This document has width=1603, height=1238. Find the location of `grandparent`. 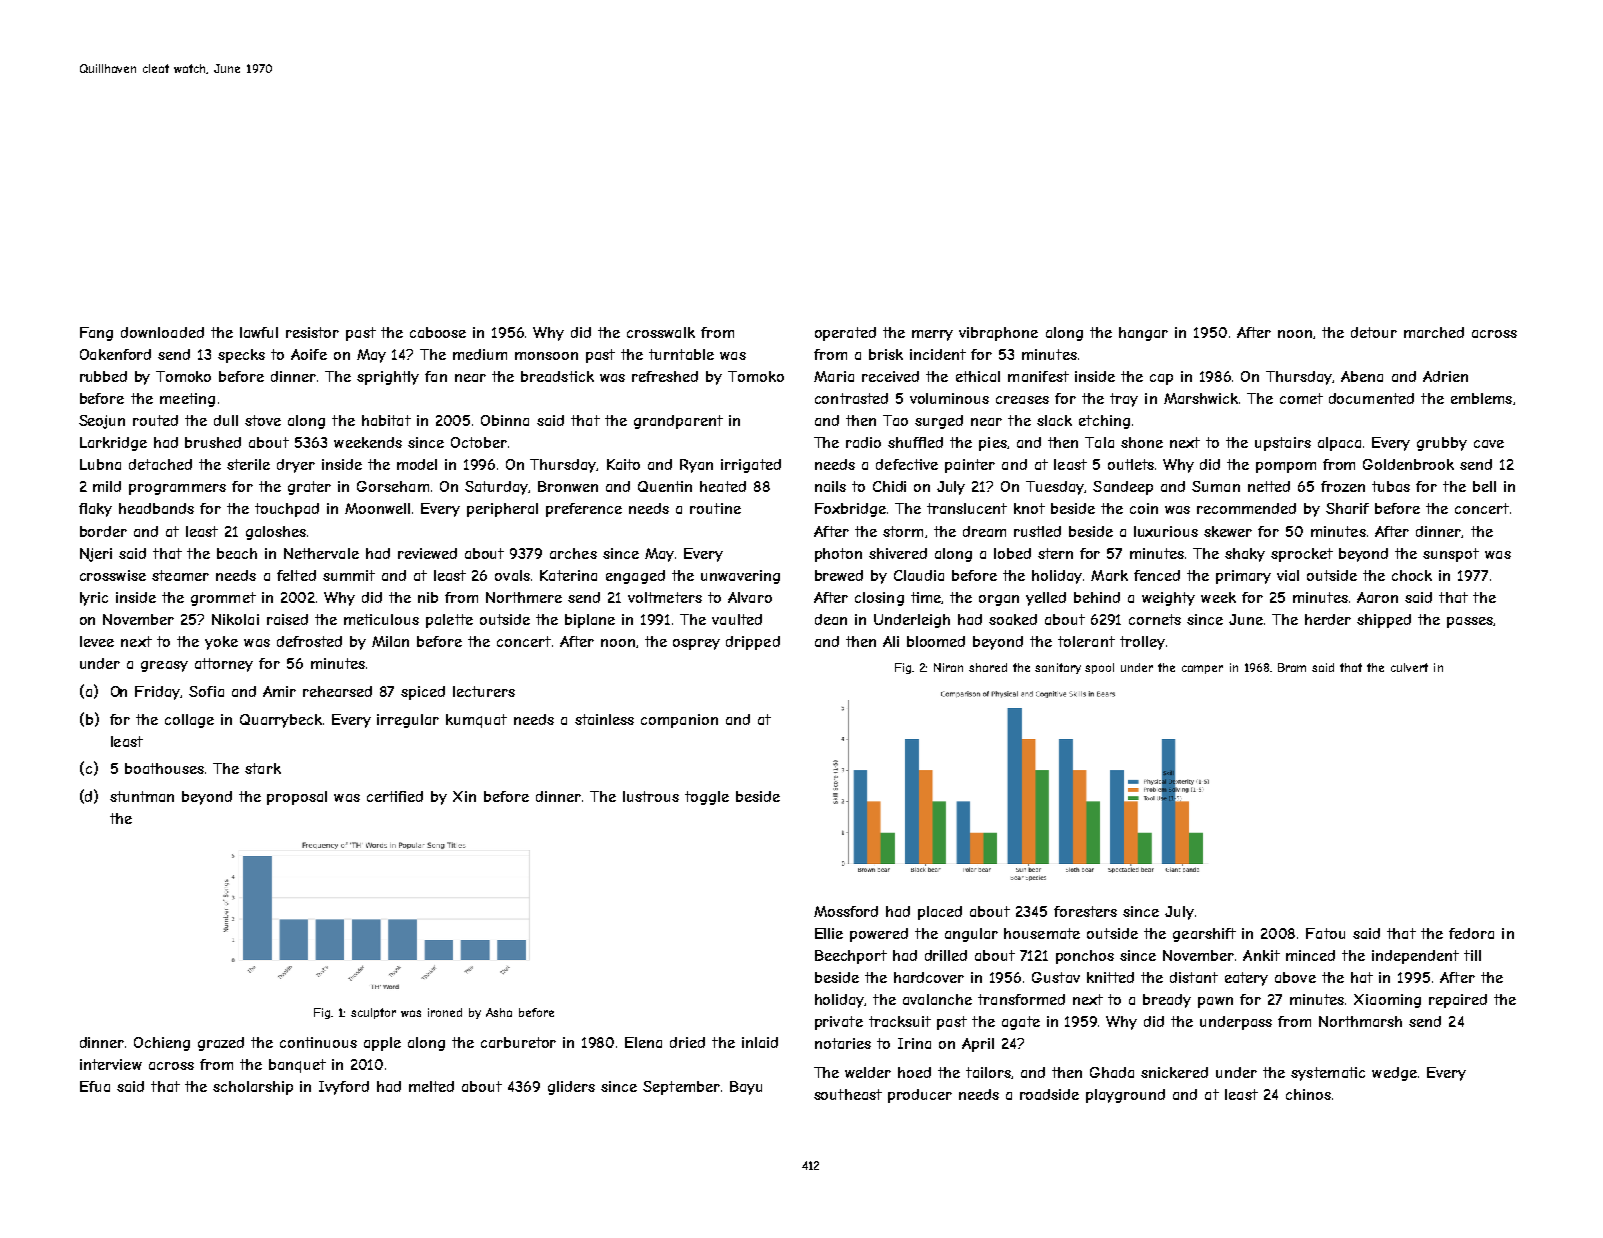

grandparent is located at coordinates (678, 422).
